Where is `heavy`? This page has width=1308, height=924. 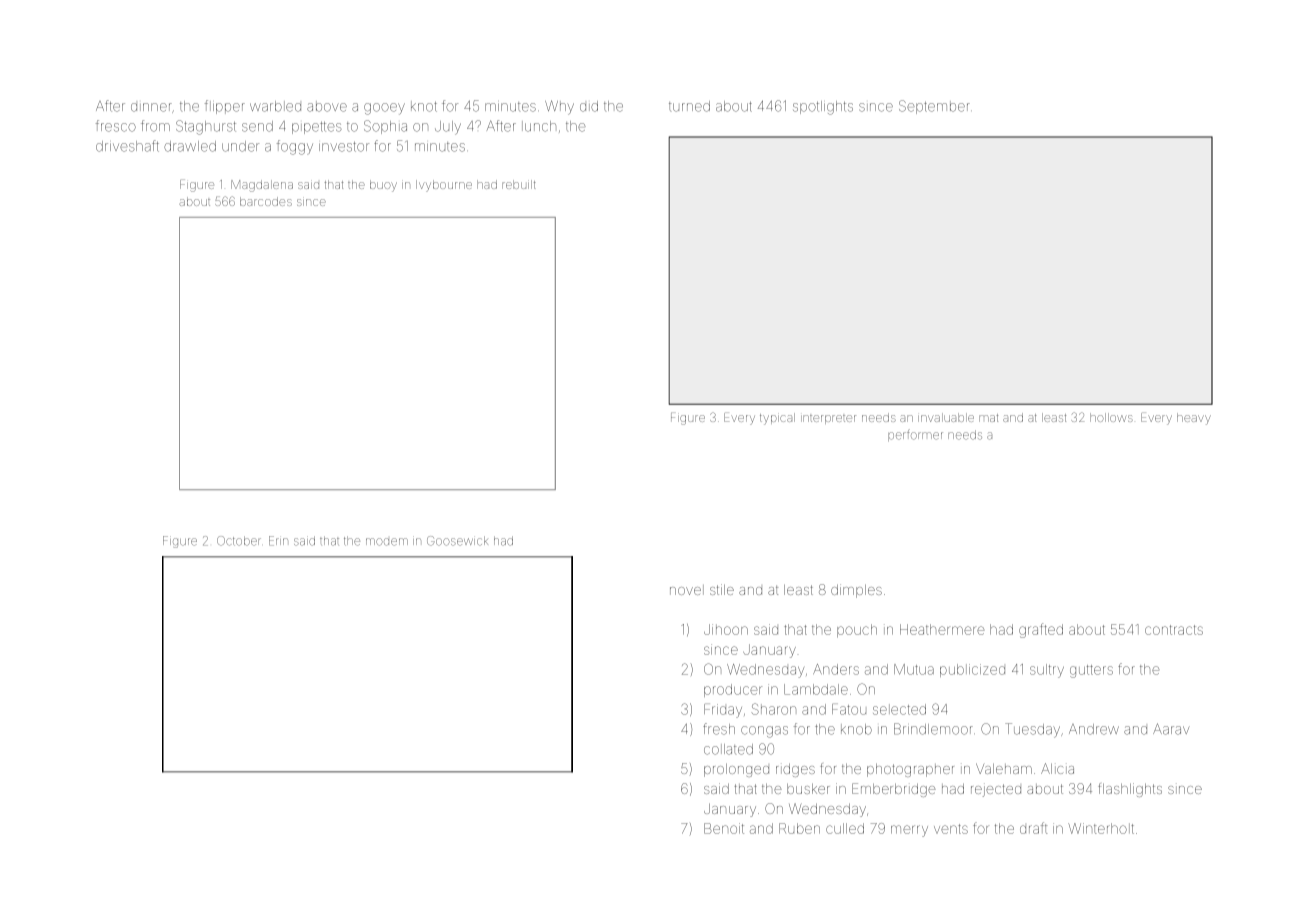
heavy is located at coordinates (1194, 419).
